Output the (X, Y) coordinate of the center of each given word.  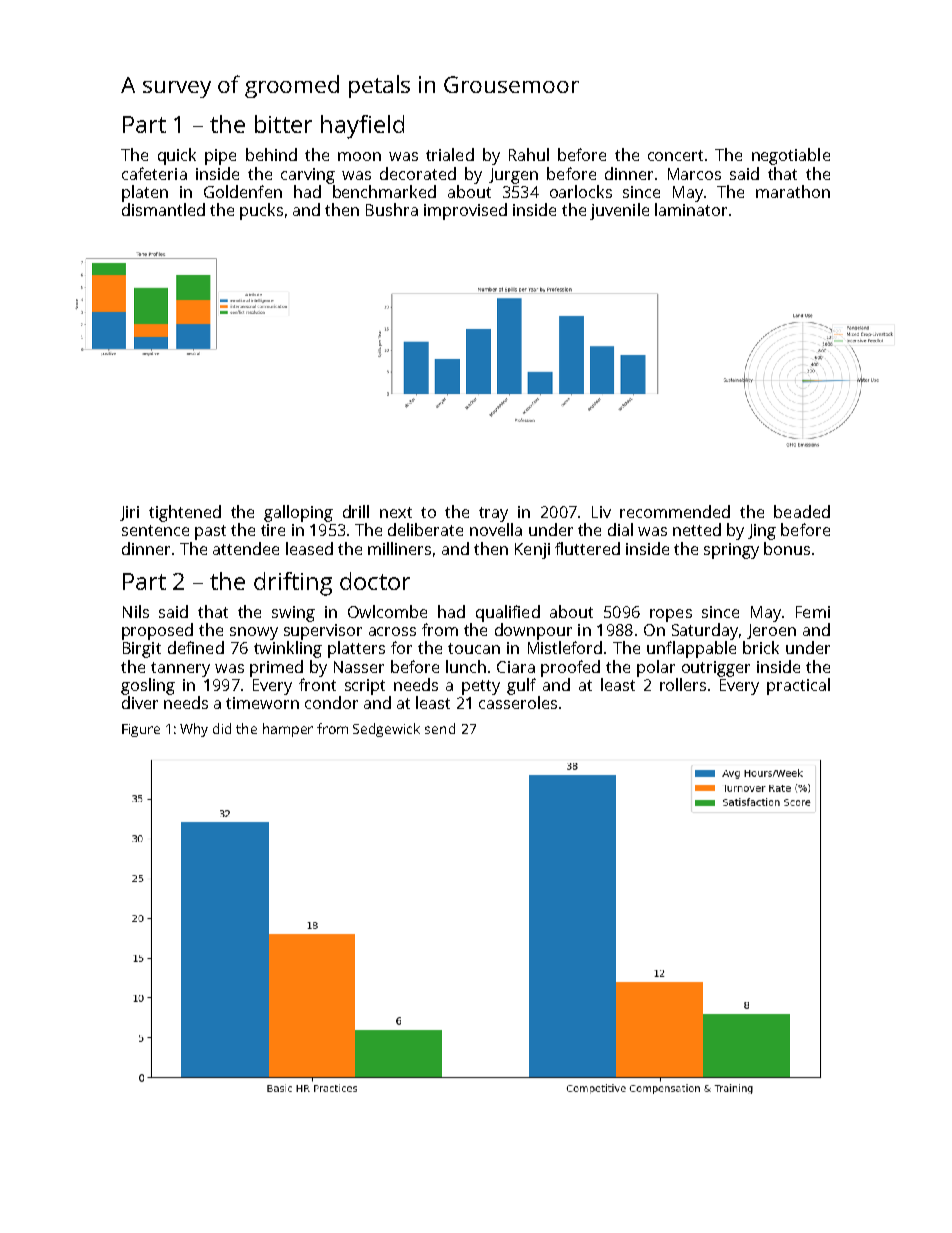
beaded (802, 511)
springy (731, 551)
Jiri (129, 513)
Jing (762, 532)
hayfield (362, 127)
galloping (298, 513)
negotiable (791, 156)
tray (493, 514)
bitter (283, 124)
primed (276, 668)
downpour (533, 631)
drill (356, 511)
